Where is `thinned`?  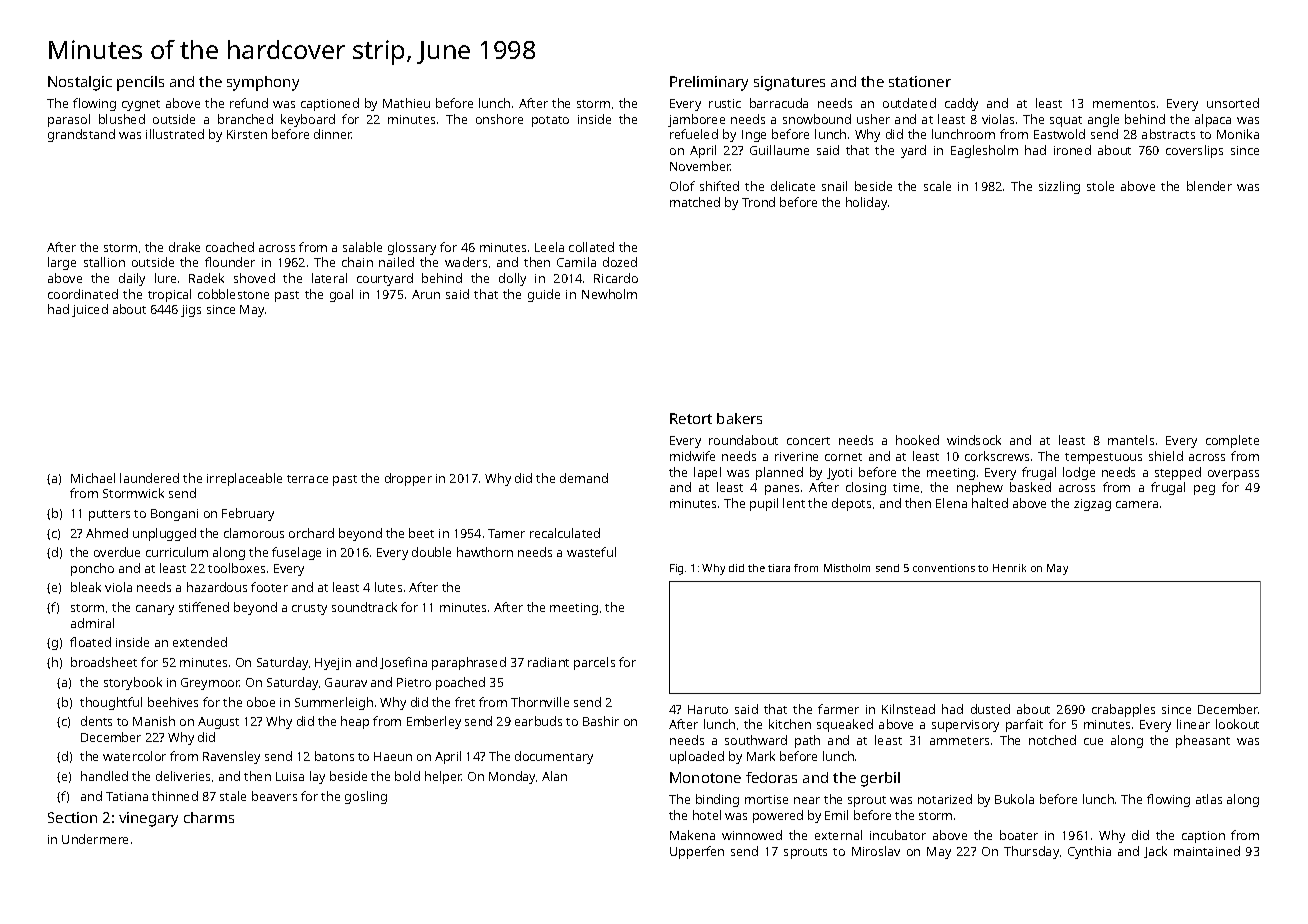
thinned is located at coordinates (175, 796).
